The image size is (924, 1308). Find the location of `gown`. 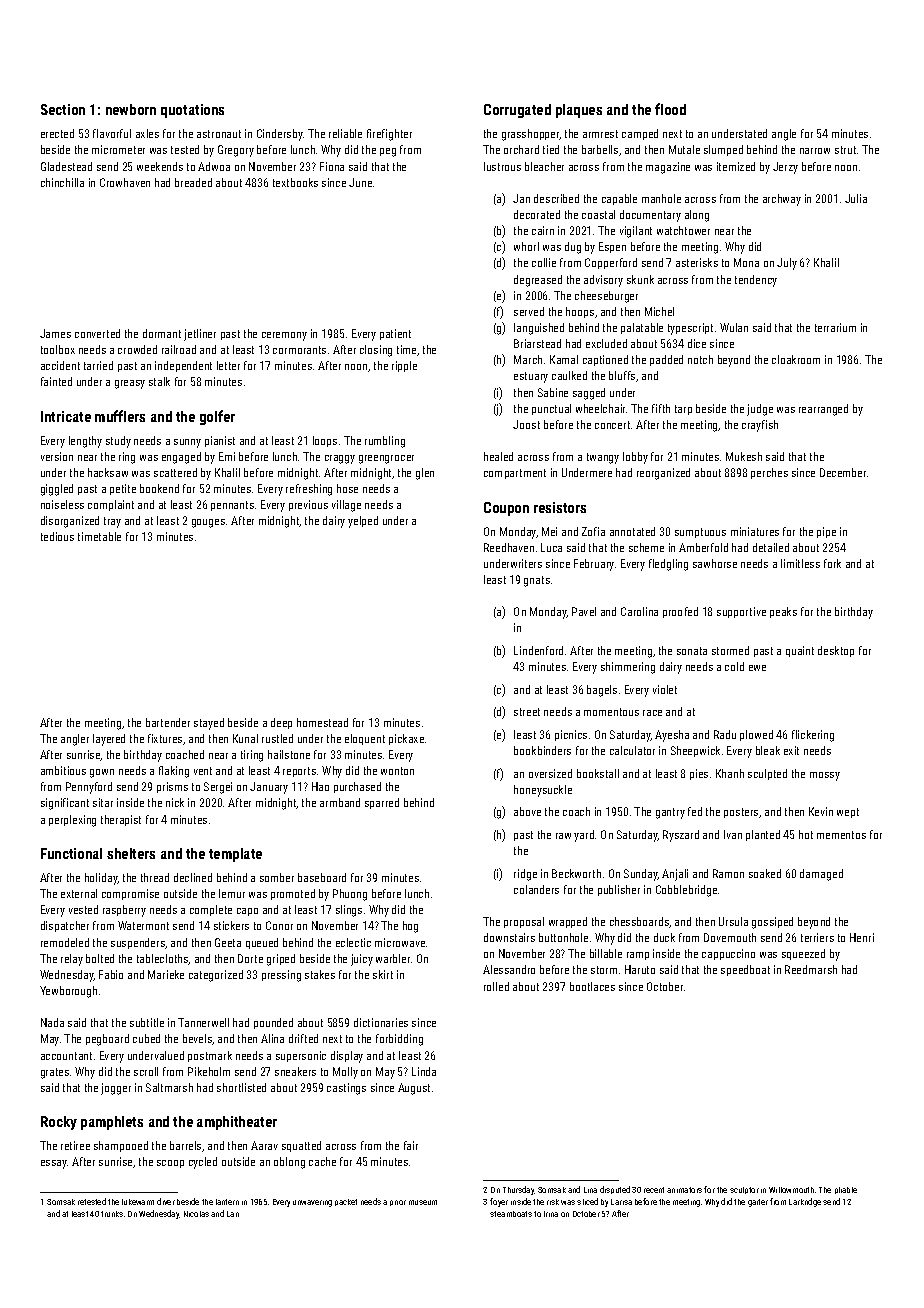

gown is located at coordinates (102, 773).
